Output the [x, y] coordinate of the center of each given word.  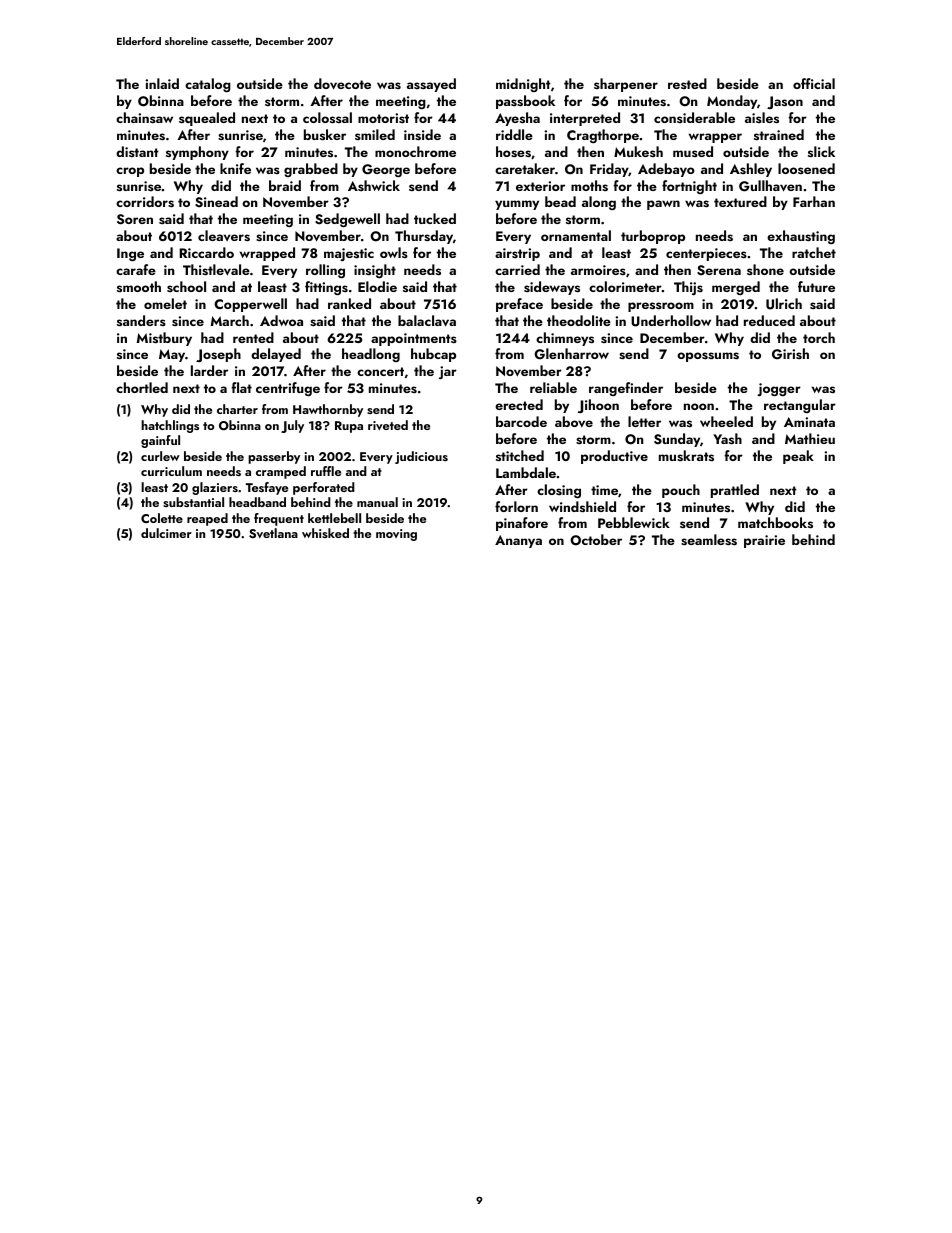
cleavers [224, 236]
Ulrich [784, 304]
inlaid [162, 83]
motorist [383, 118]
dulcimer [166, 533]
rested [687, 83]
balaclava [427, 321]
